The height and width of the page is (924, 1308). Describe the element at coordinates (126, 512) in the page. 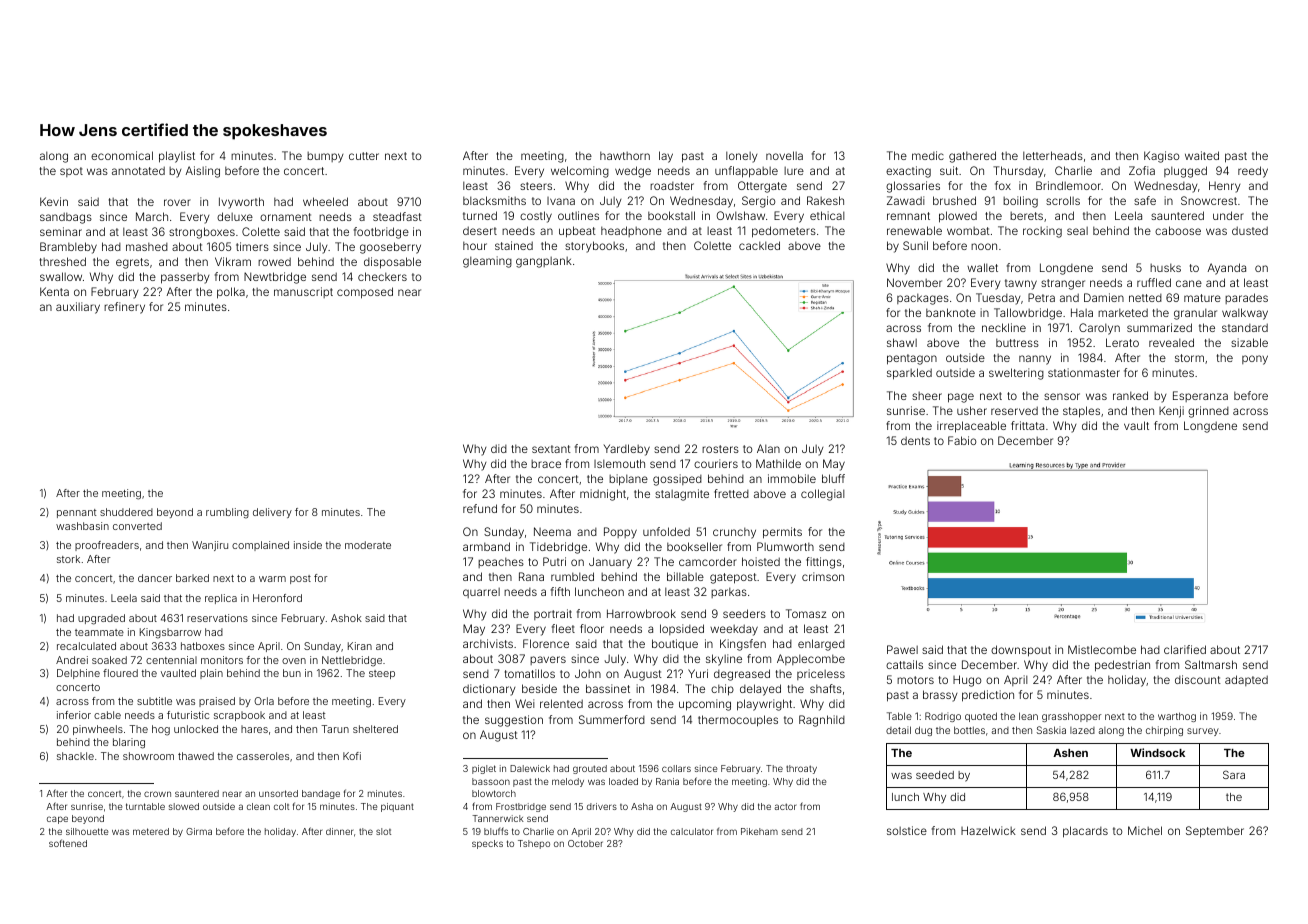

I see `shuddered` at that location.
